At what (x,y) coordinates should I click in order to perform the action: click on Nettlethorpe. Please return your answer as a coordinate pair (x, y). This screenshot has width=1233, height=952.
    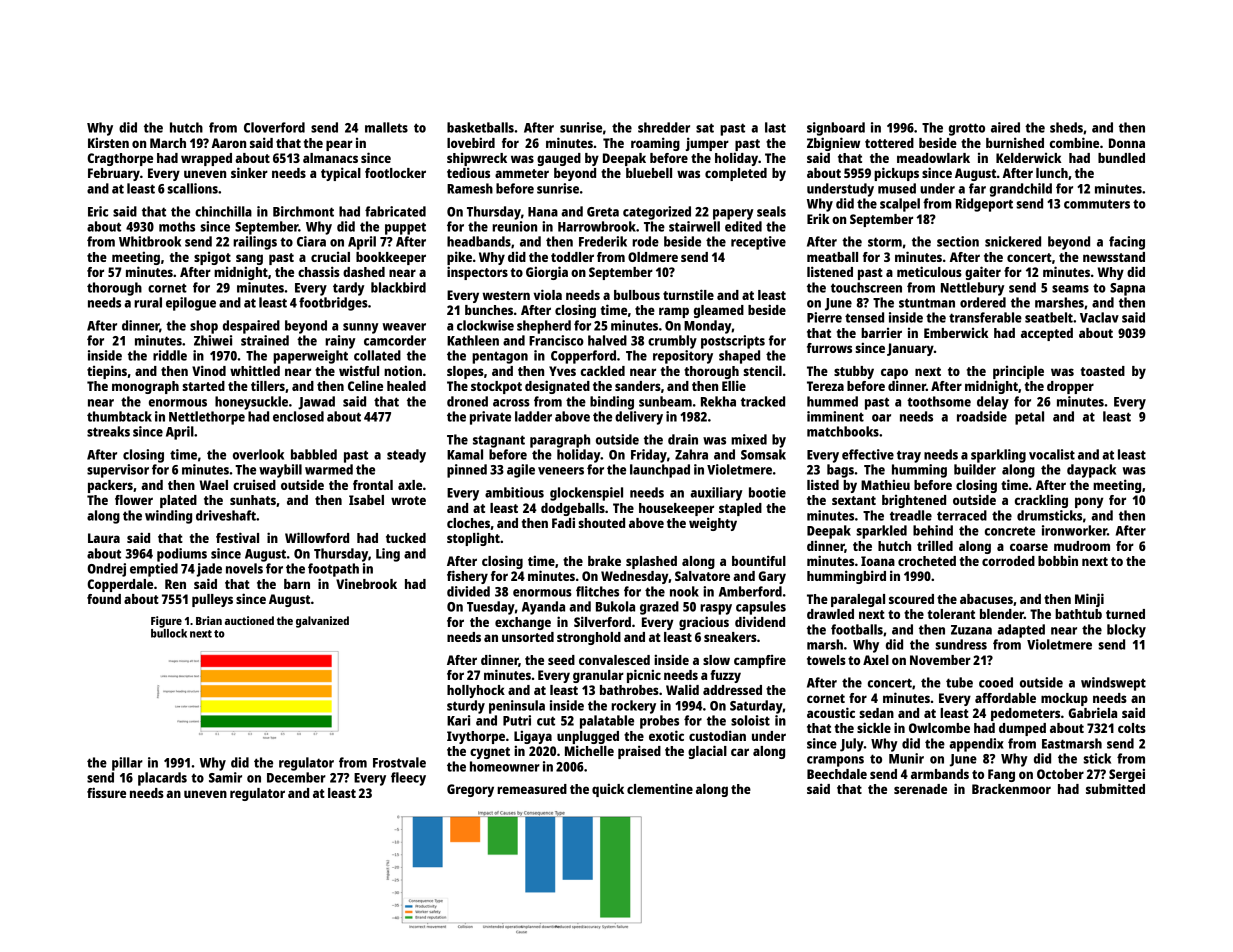
    Looking at the image, I should click on (207, 418).
